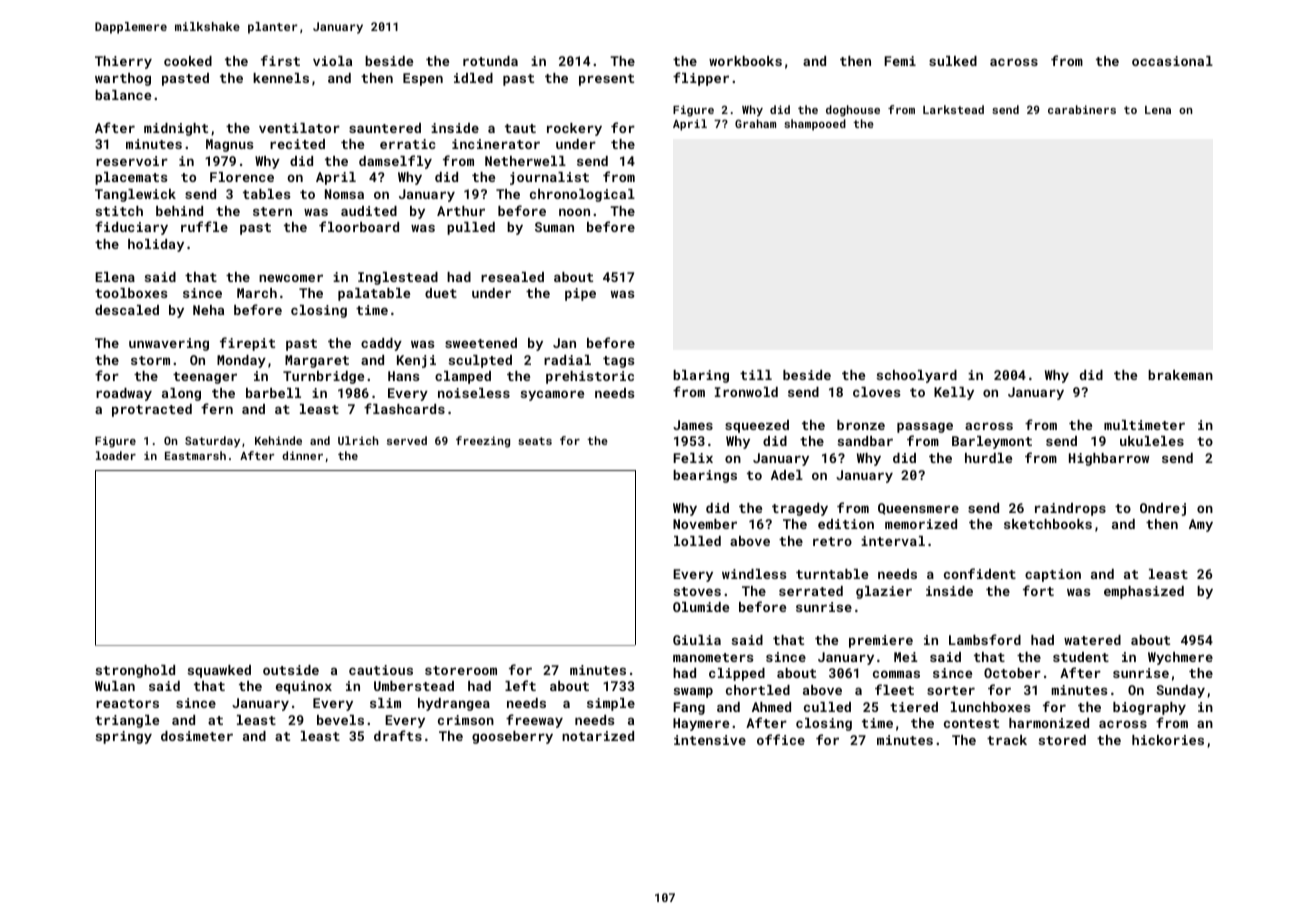 The image size is (1308, 924). I want to click on balance, so click(123, 95).
